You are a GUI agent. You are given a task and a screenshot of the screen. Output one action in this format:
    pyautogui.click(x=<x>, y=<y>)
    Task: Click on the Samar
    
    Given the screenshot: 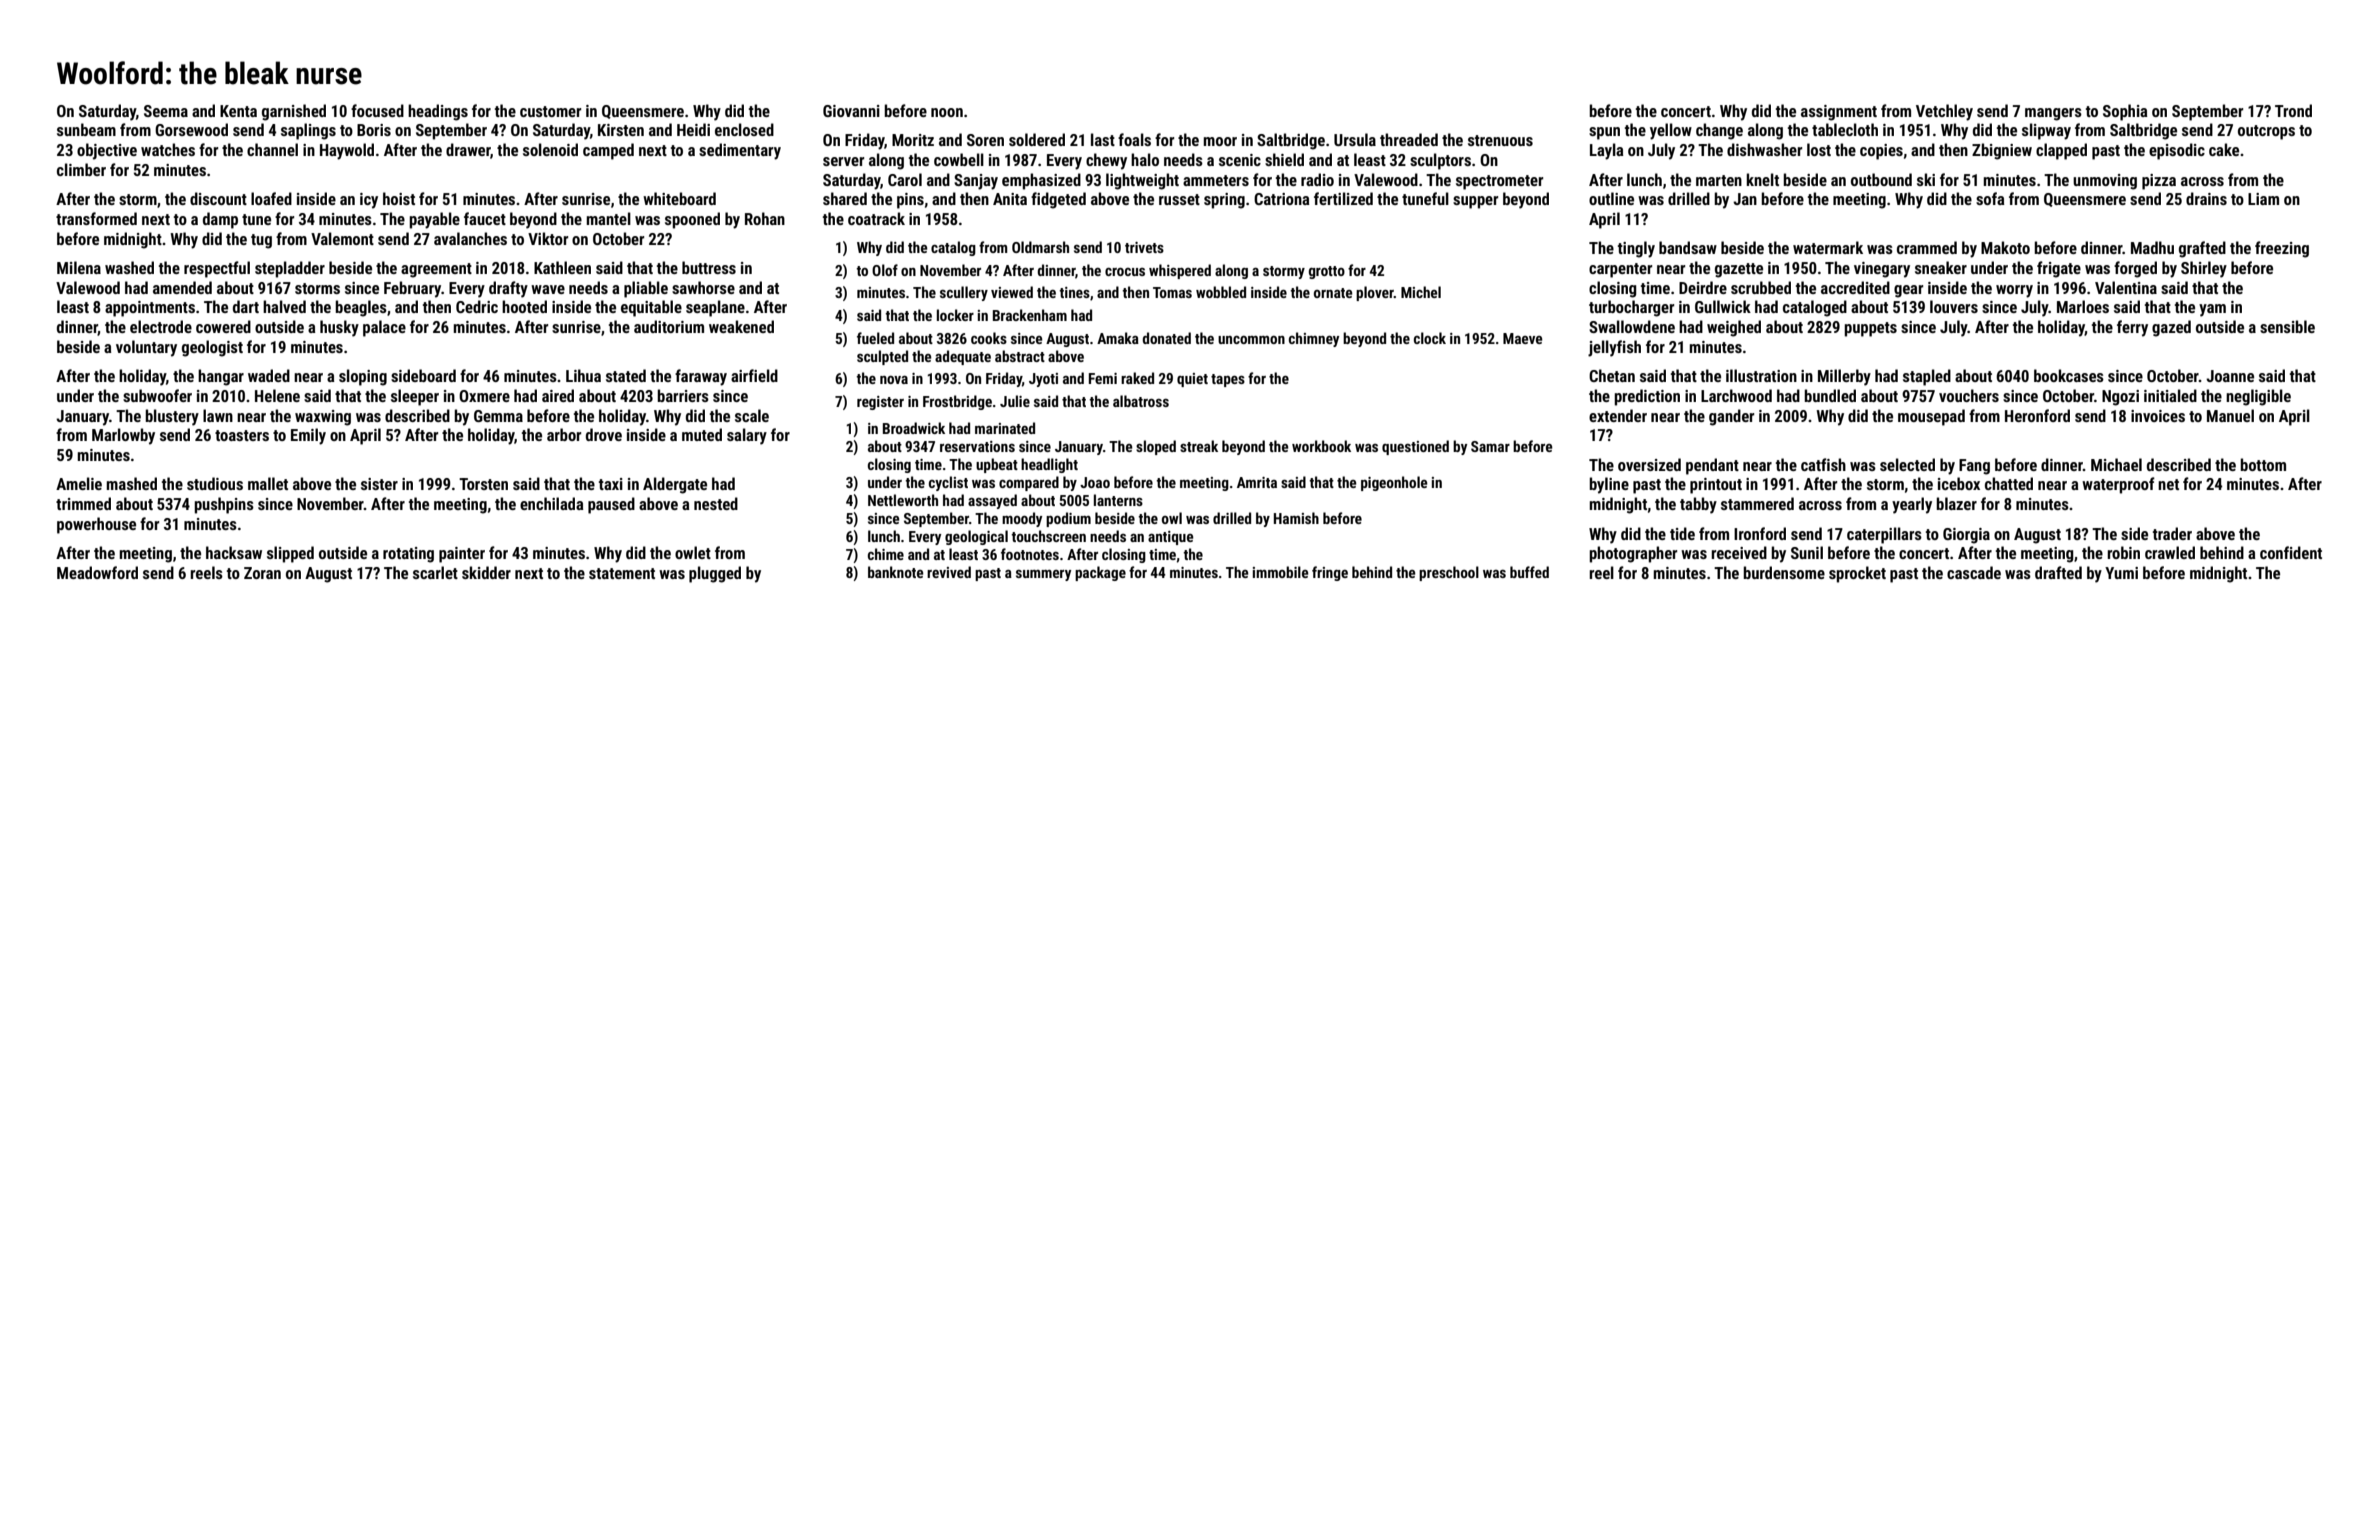 What is the action you would take?
    pyautogui.click(x=1490, y=446)
